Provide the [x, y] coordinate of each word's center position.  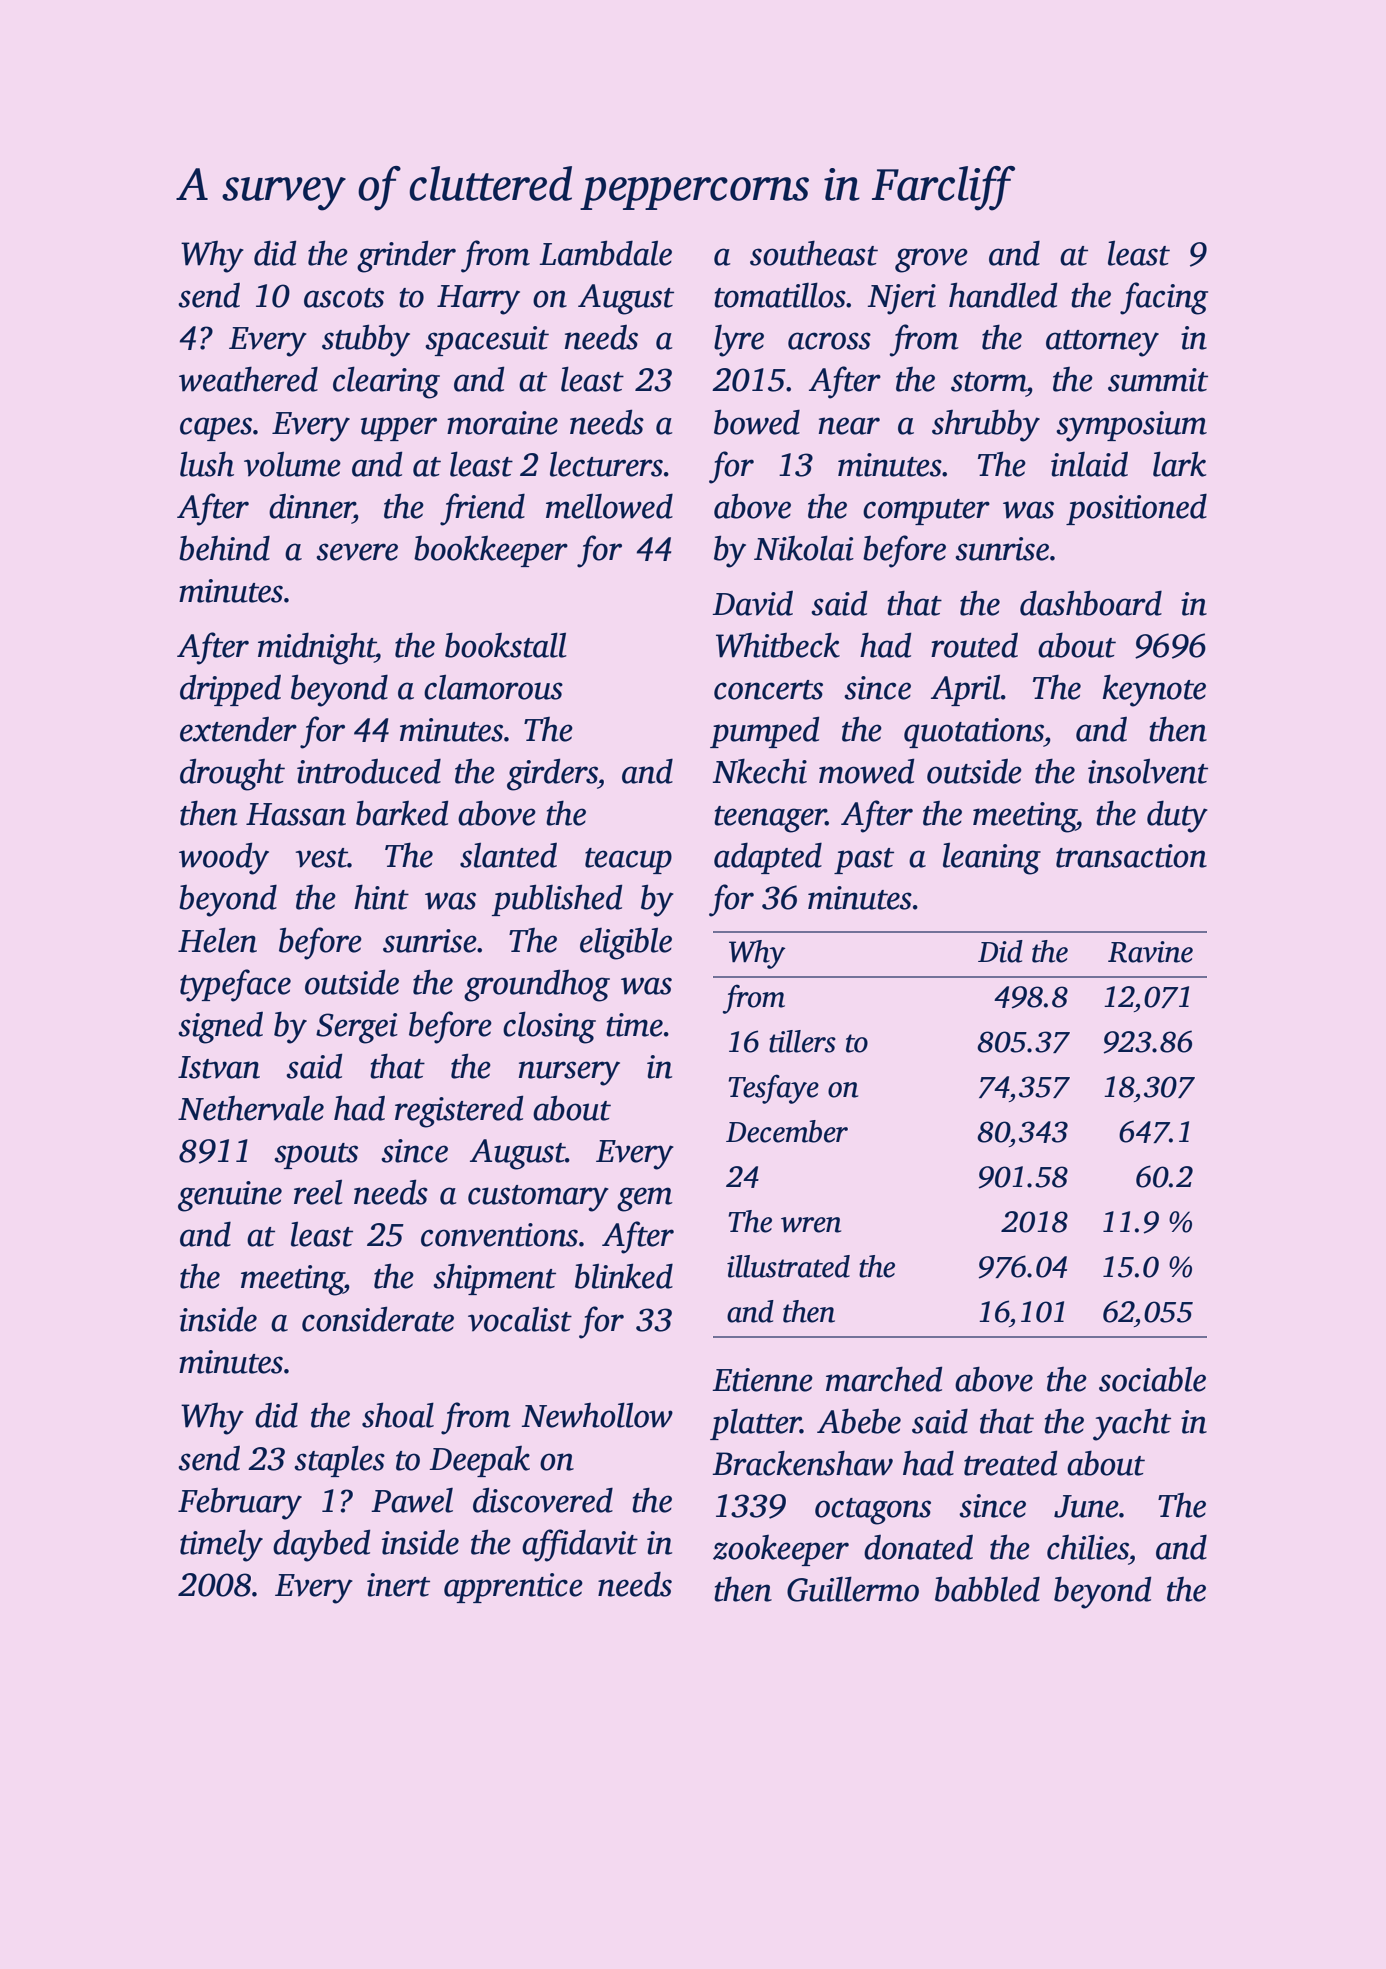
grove [931, 260]
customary [538, 1198]
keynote [1154, 690]
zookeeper [781, 1550]
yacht [1132, 1424]
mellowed [609, 506]
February [240, 1504]
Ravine [1150, 952]
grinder [406, 256]
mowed [866, 771]
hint [381, 897]
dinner [311, 506]
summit [1158, 380]
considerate [378, 1319]
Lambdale [605, 253]
